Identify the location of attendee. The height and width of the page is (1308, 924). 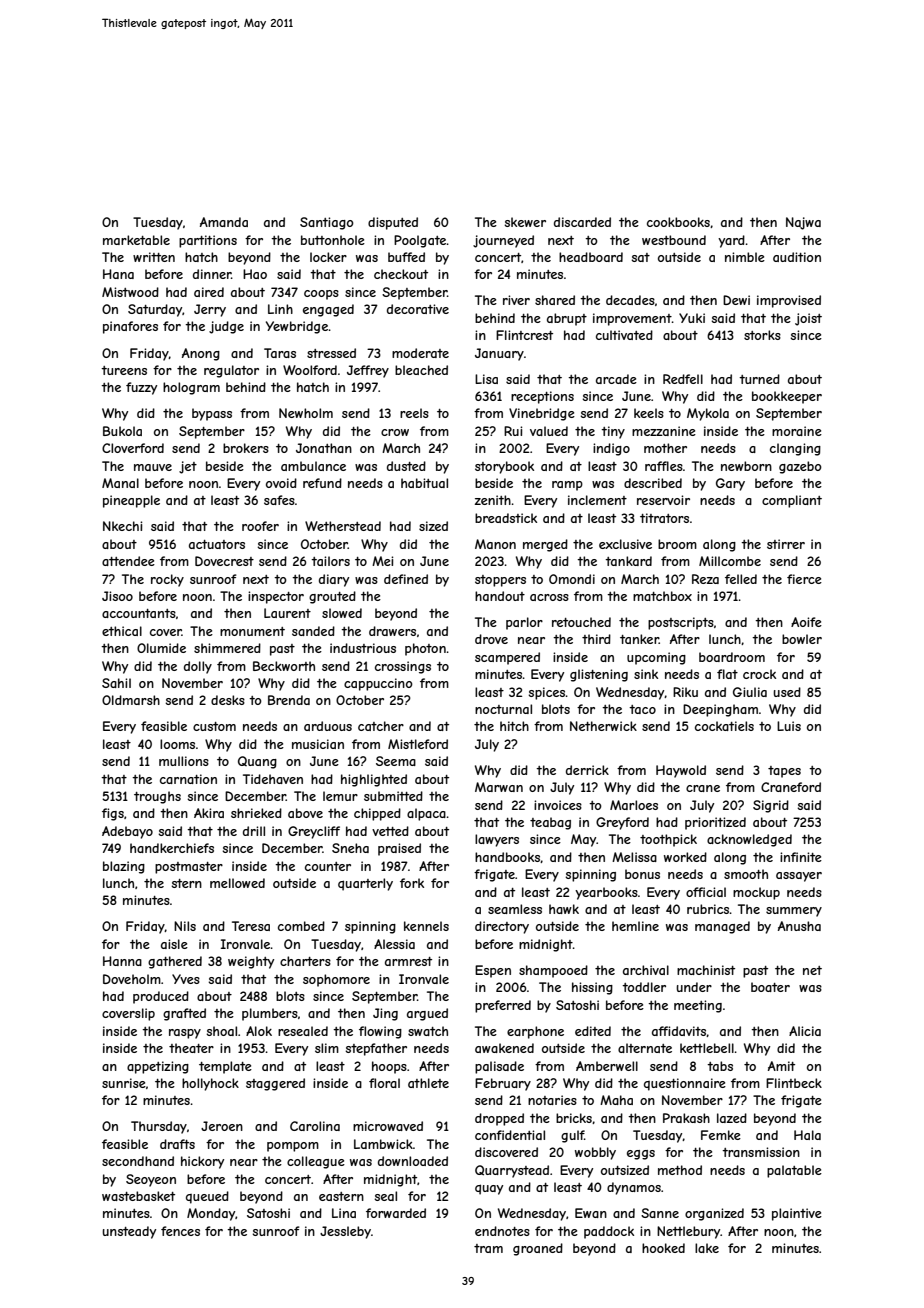
(128, 561).
